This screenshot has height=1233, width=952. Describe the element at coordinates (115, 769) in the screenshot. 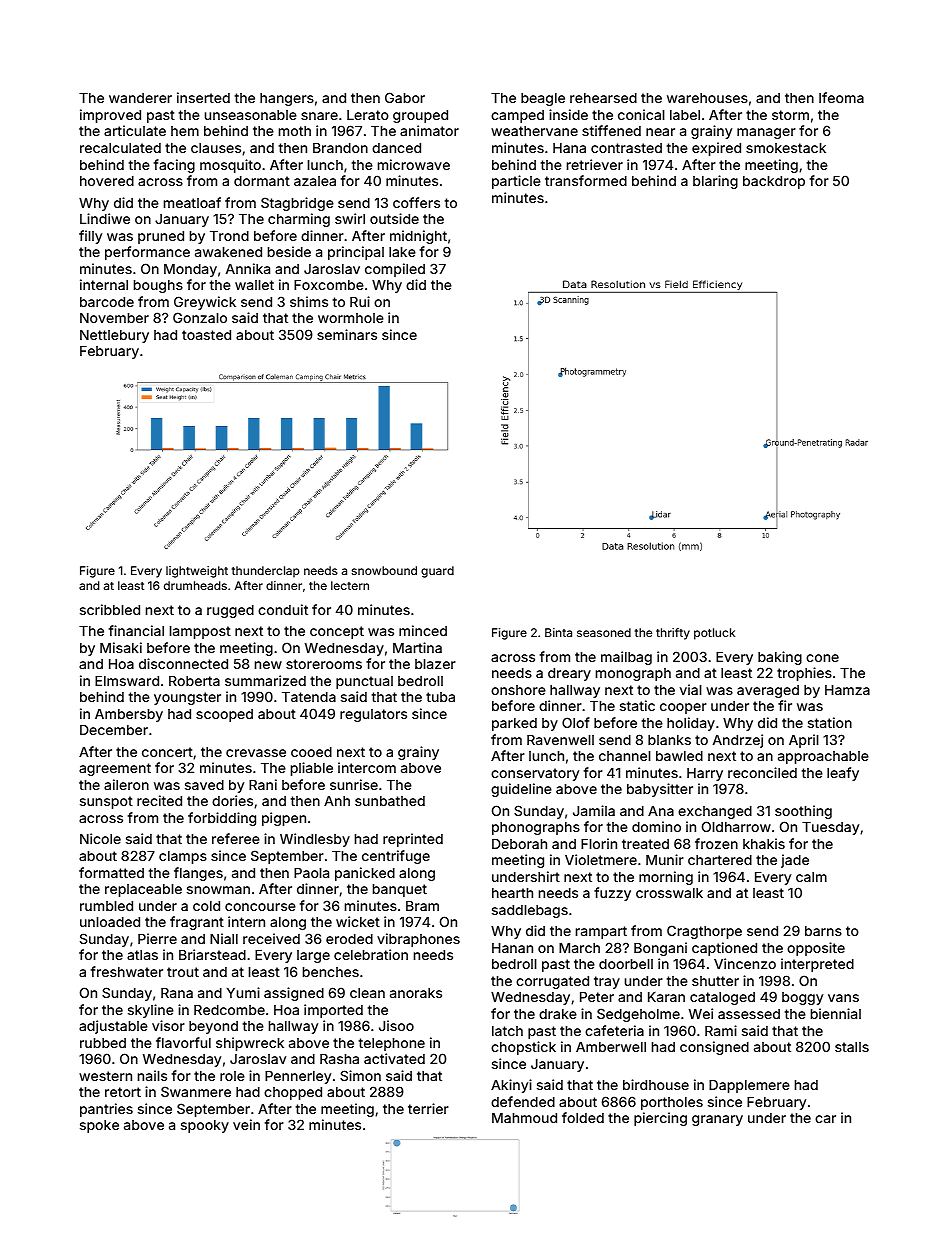

I see `agreement` at that location.
